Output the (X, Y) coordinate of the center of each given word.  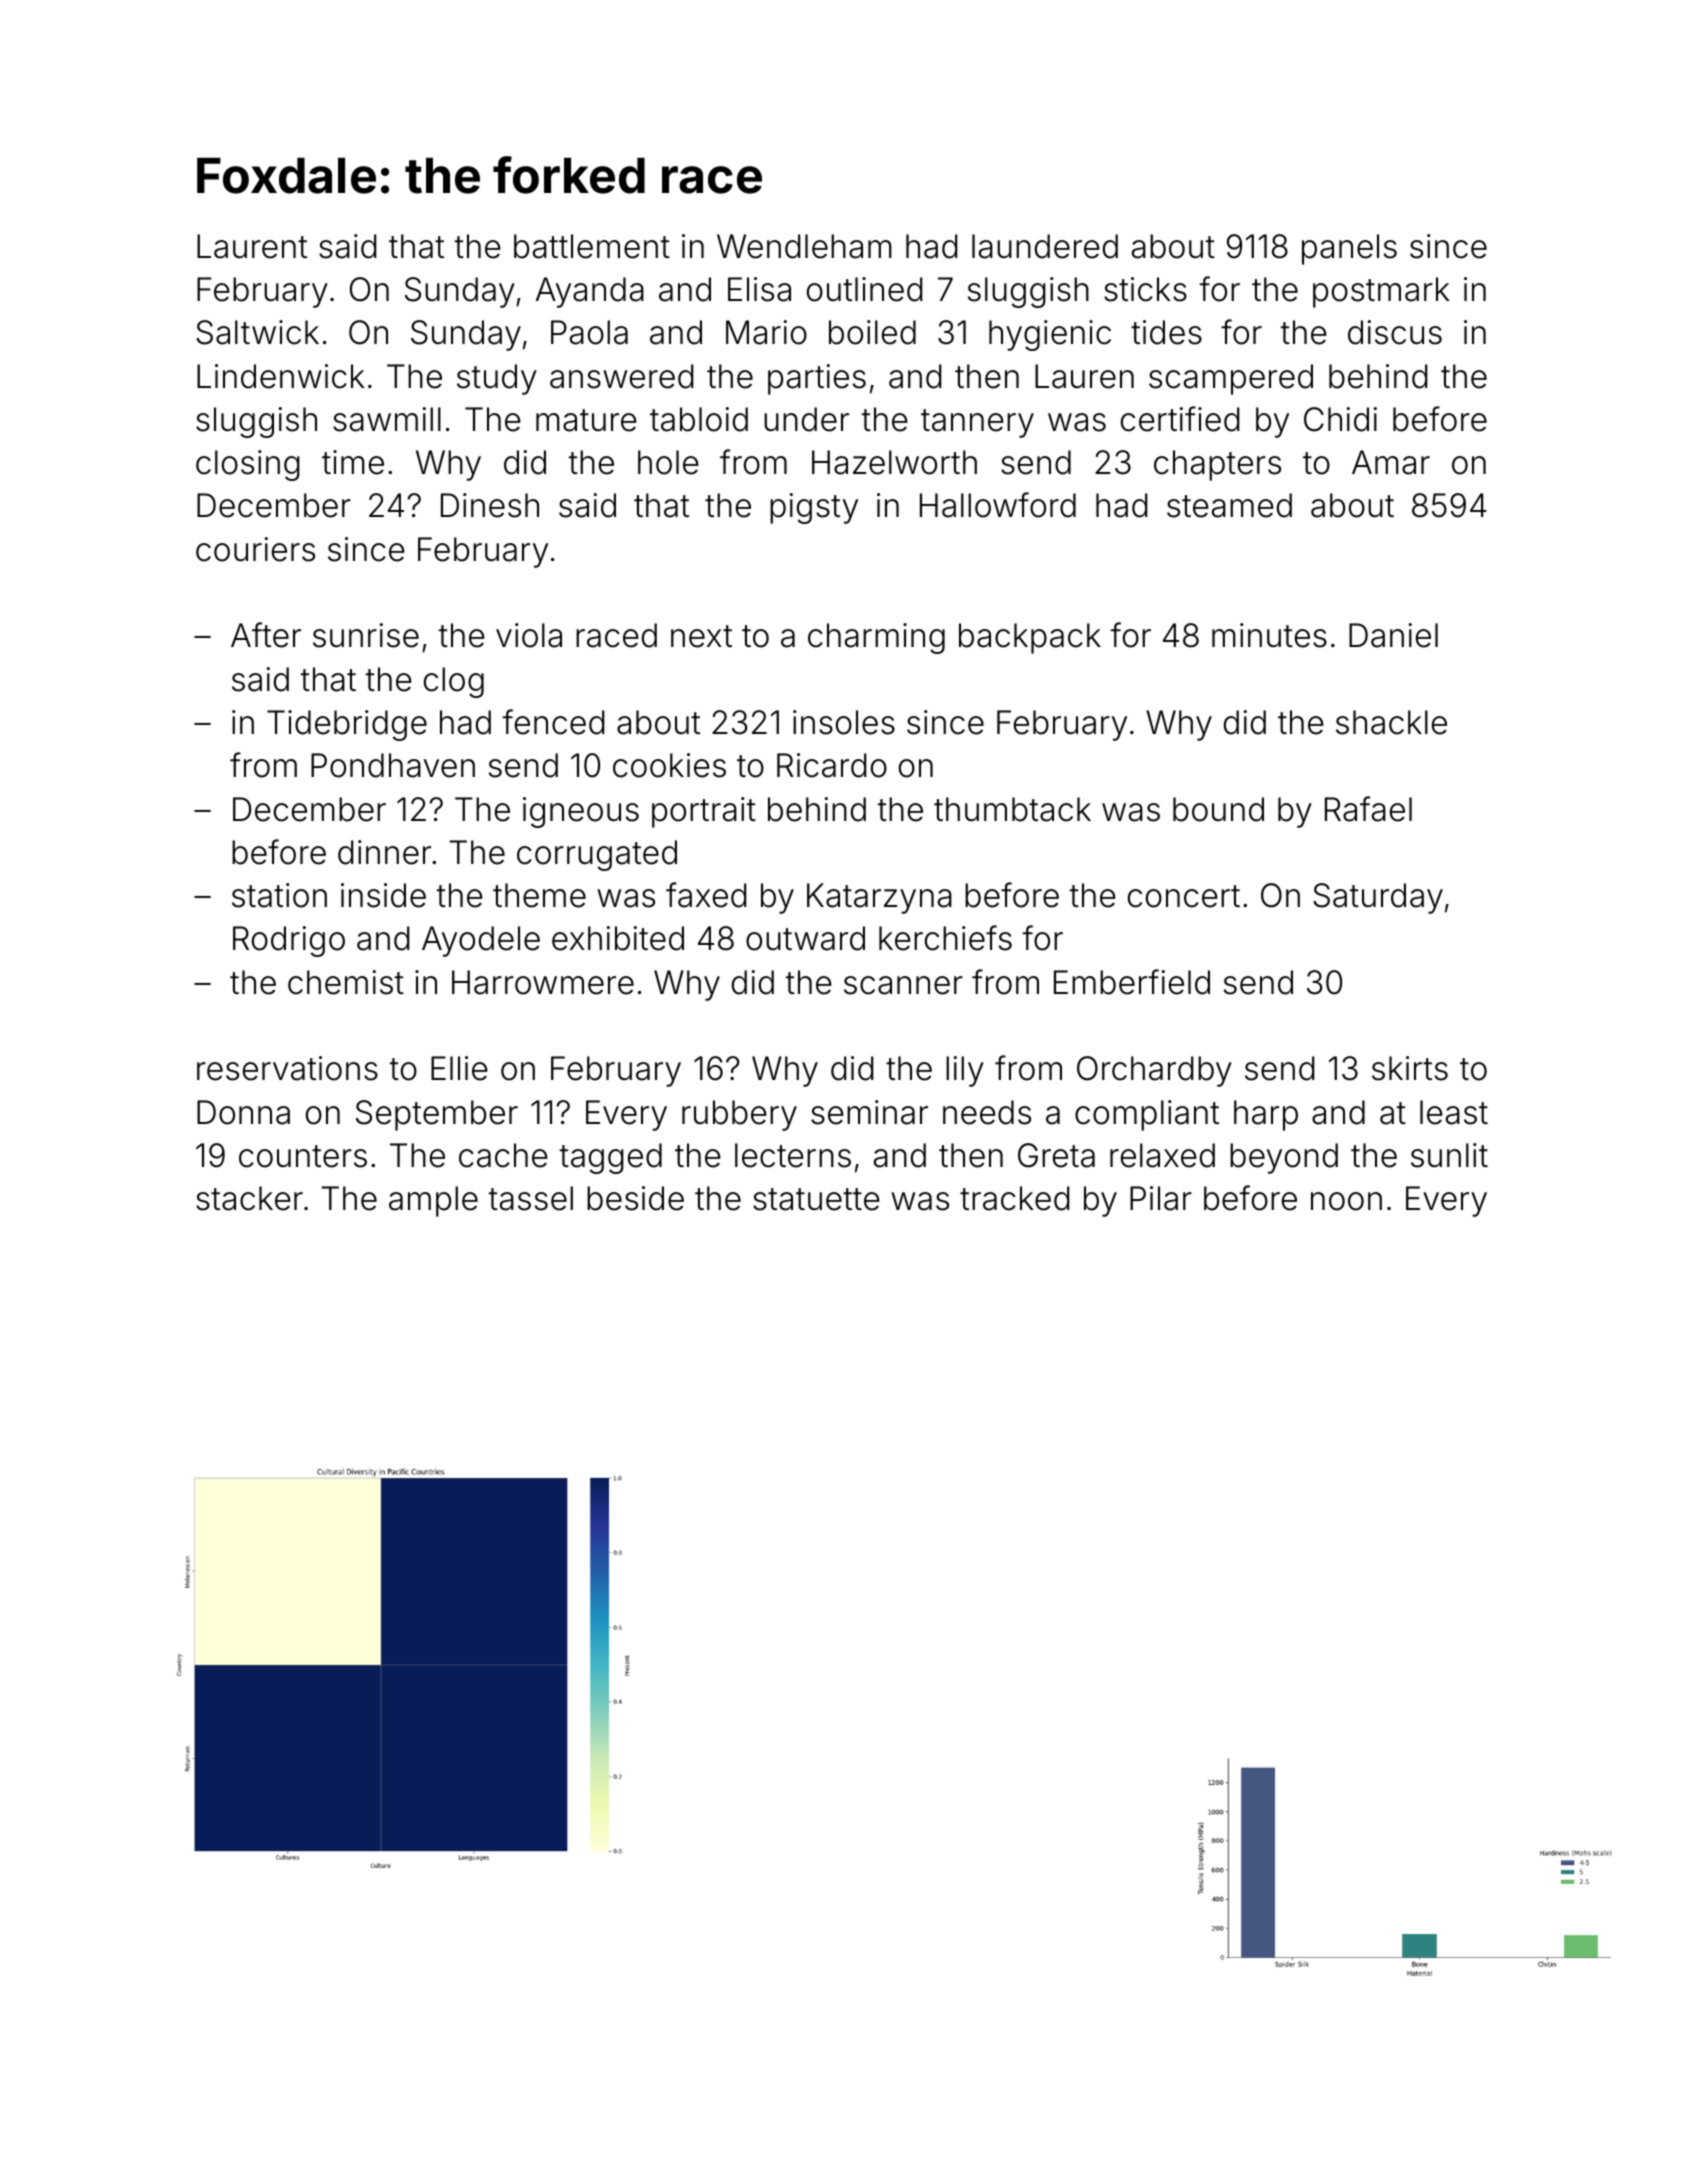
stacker (249, 1198)
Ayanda (590, 292)
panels (1349, 249)
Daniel (1393, 635)
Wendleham (804, 246)
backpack (1030, 638)
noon (1346, 1201)
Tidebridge (347, 725)
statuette (816, 1199)
